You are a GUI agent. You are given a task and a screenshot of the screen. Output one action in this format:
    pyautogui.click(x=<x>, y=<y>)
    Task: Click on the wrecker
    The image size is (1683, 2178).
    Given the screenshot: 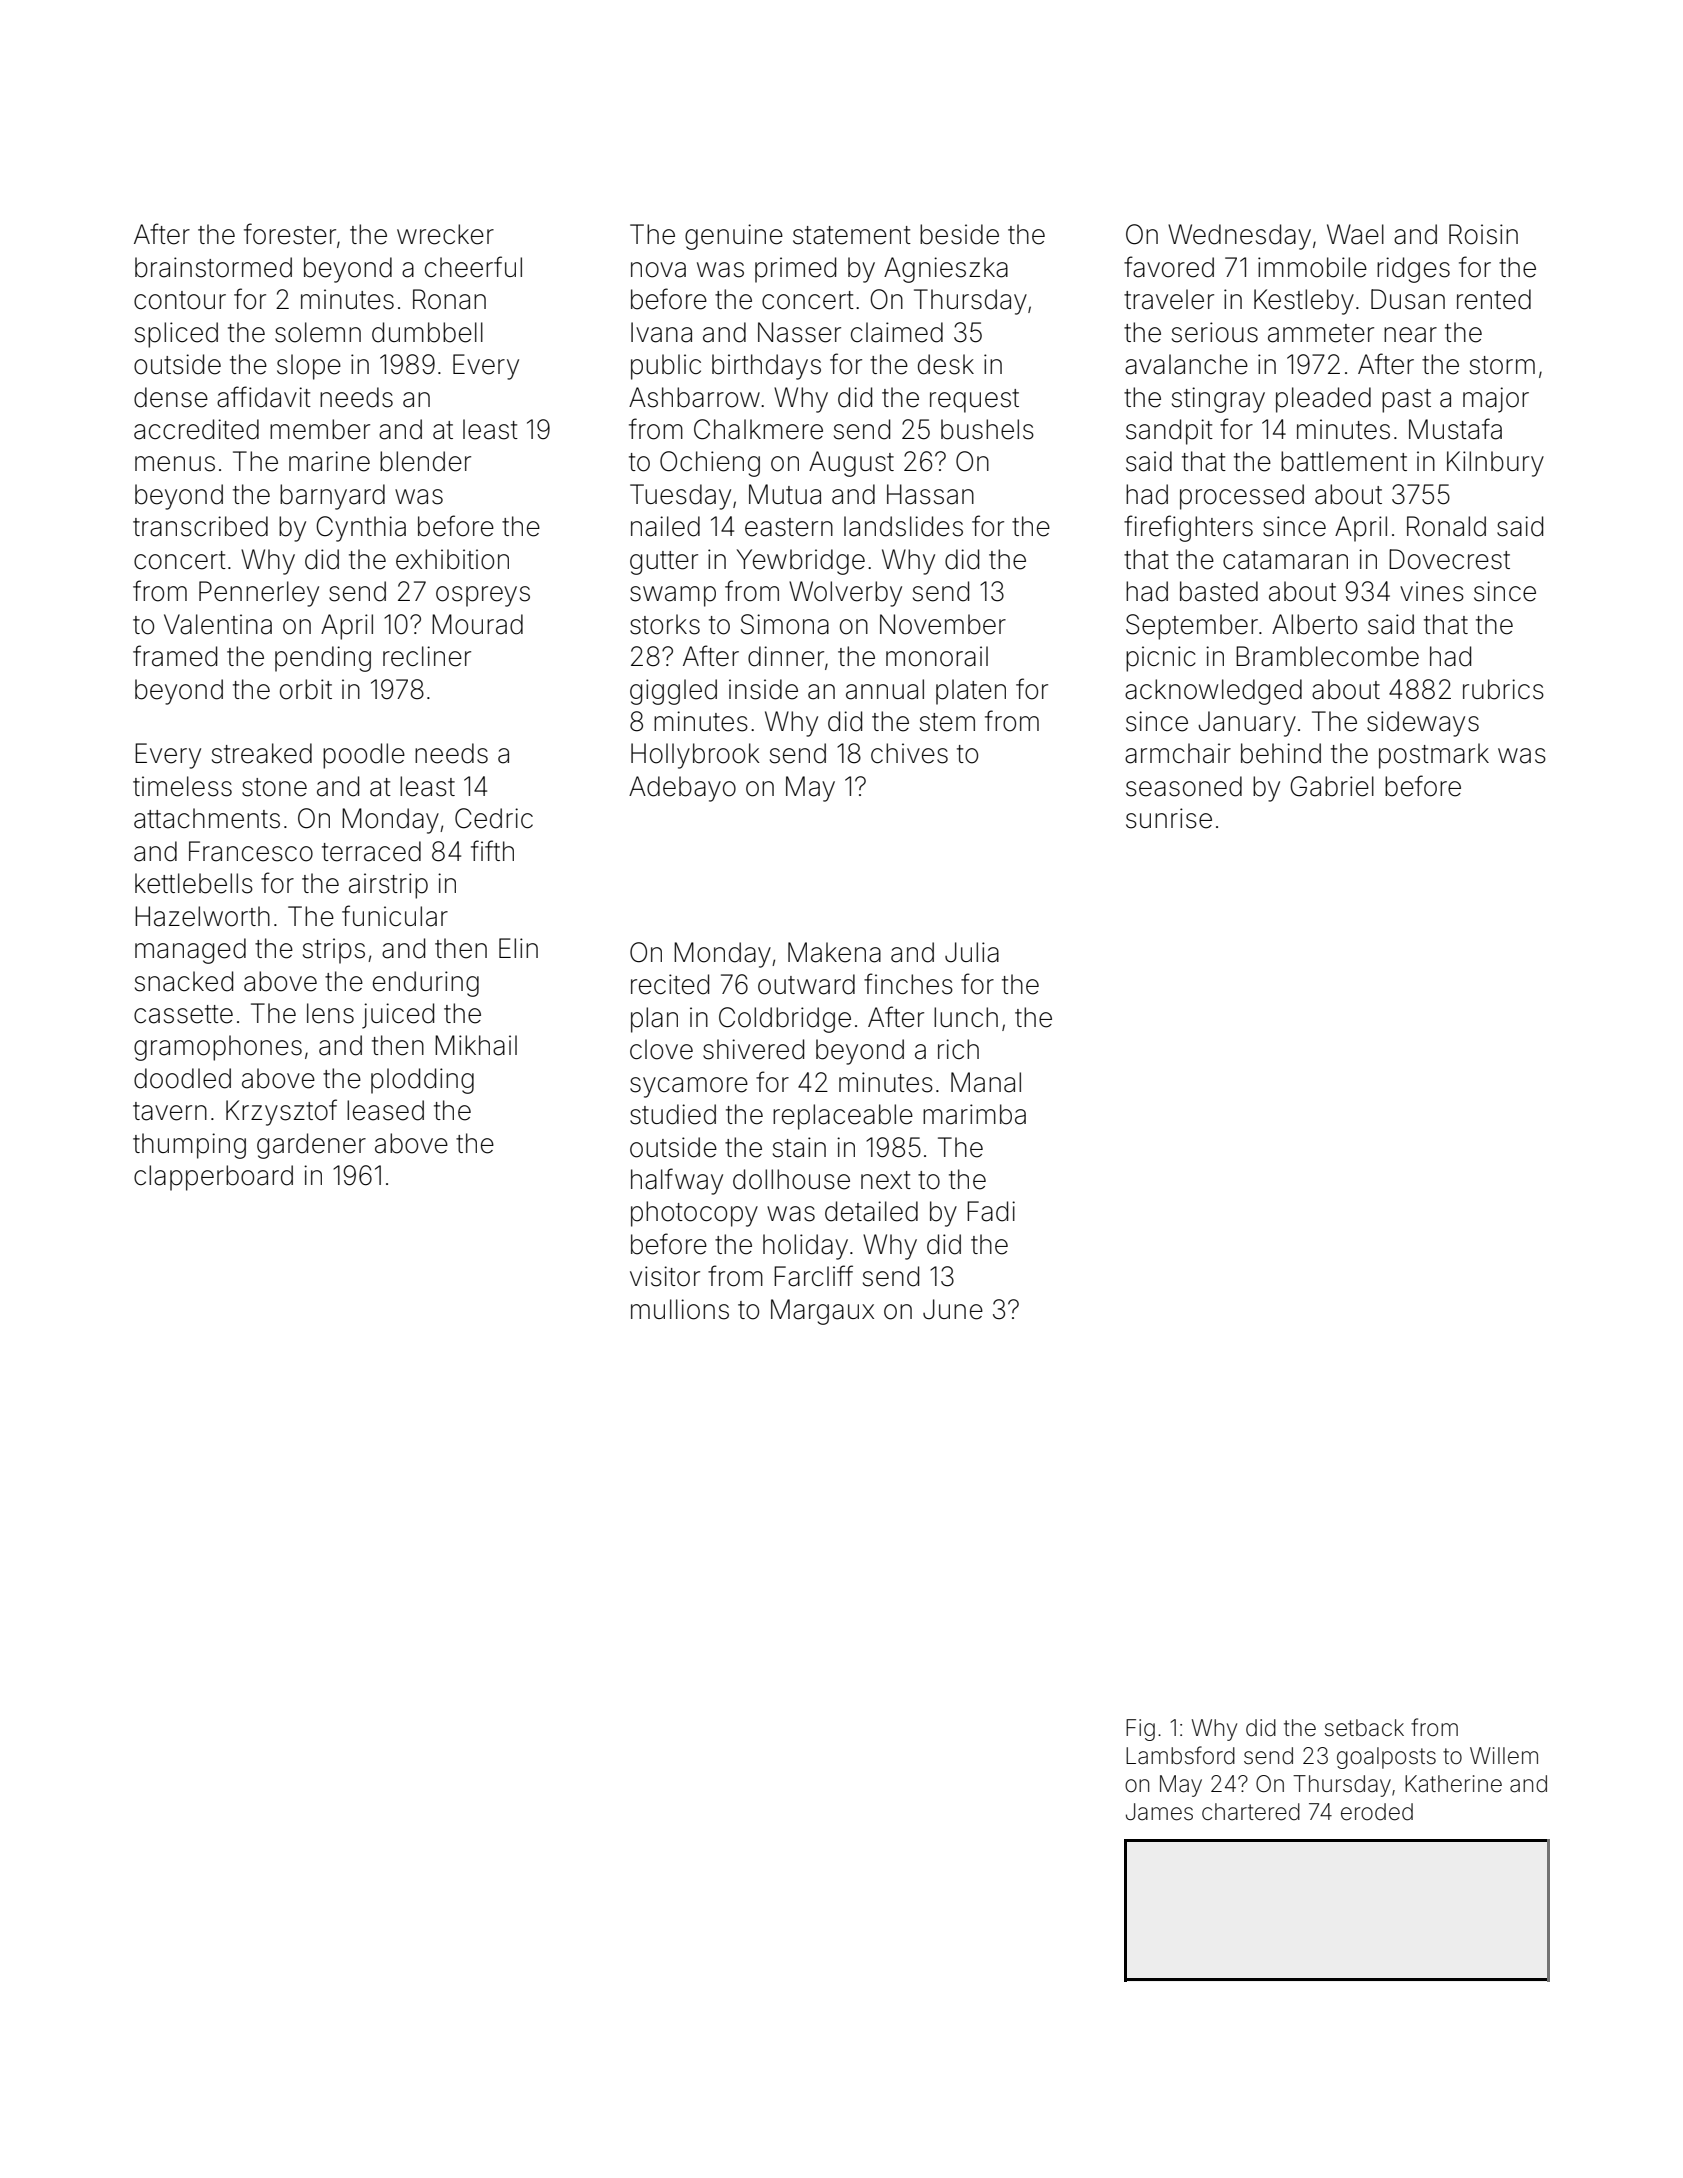 What is the action you would take?
    pyautogui.click(x=445, y=234)
